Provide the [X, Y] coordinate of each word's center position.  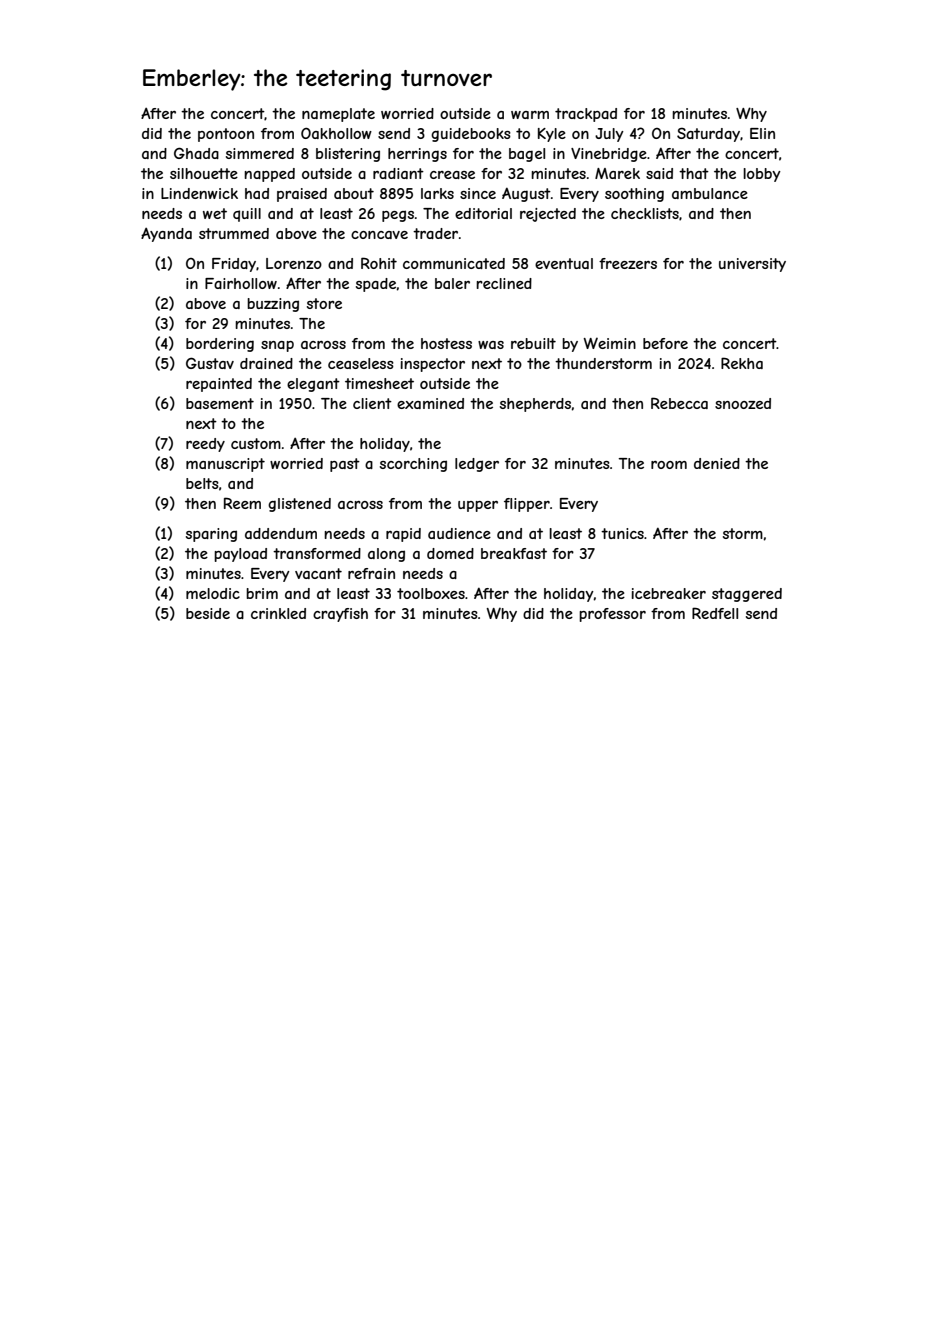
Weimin [610, 343]
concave [379, 235]
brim [262, 593]
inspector [432, 365]
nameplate [338, 115]
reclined [504, 283]
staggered [747, 595]
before [665, 343]
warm [530, 115]
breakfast [514, 553]
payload [240, 555]
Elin [762, 133]
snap [277, 346]
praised [302, 195]
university [752, 265]
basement [220, 403]
